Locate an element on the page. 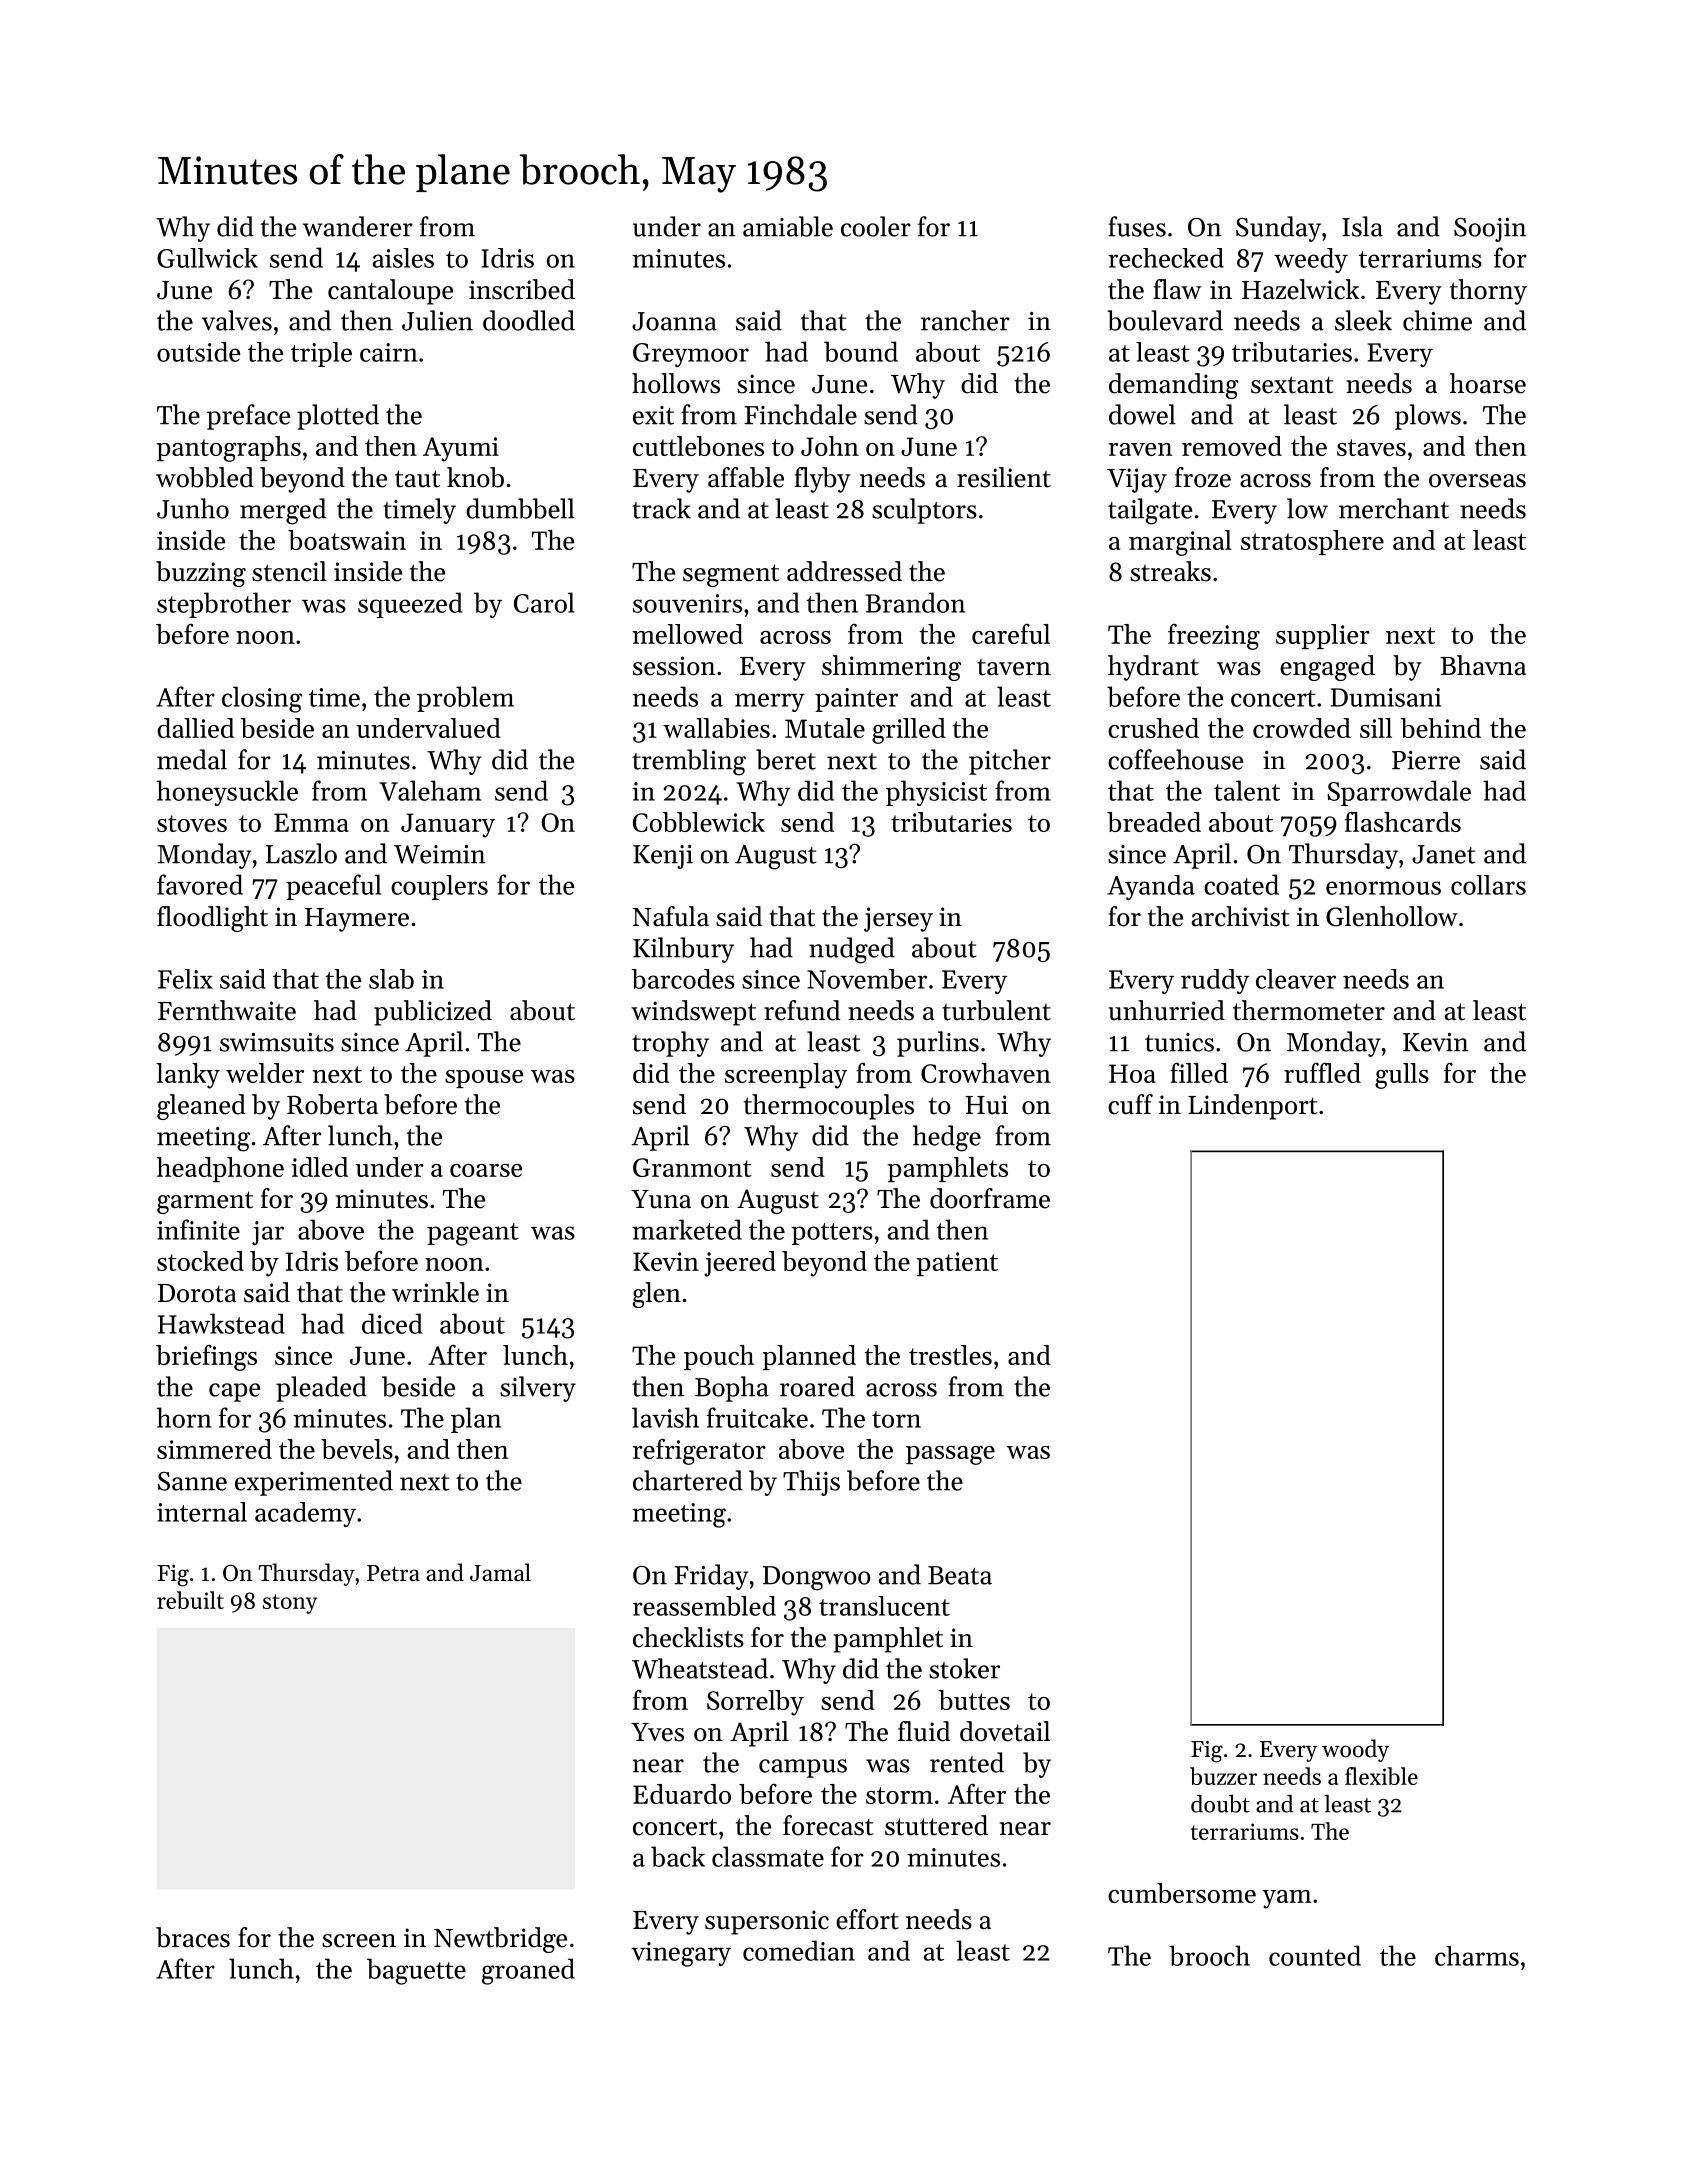 This page has height=2178, width=1683. overseas is located at coordinates (1477, 481).
